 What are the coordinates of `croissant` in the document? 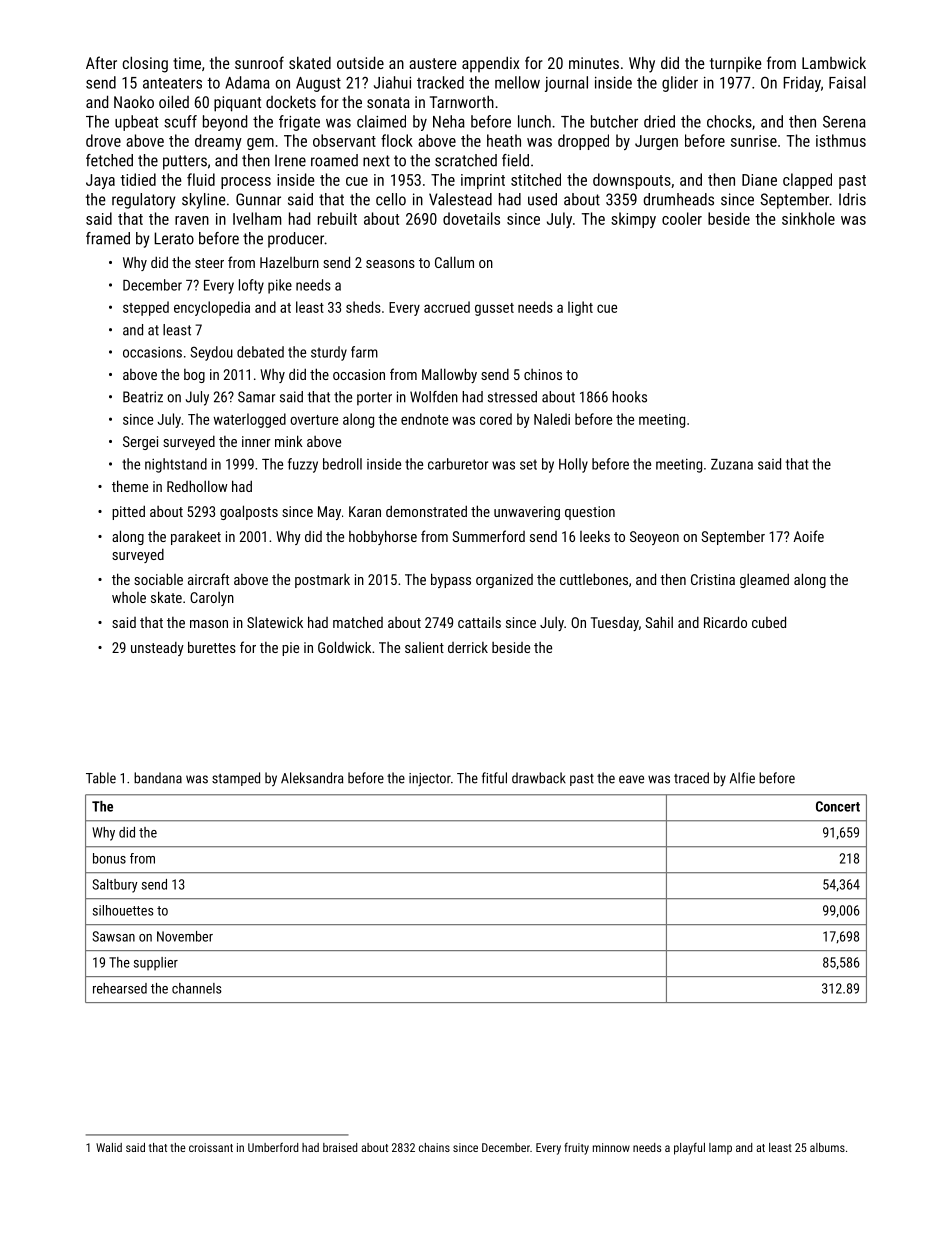 It's located at (211, 1147).
